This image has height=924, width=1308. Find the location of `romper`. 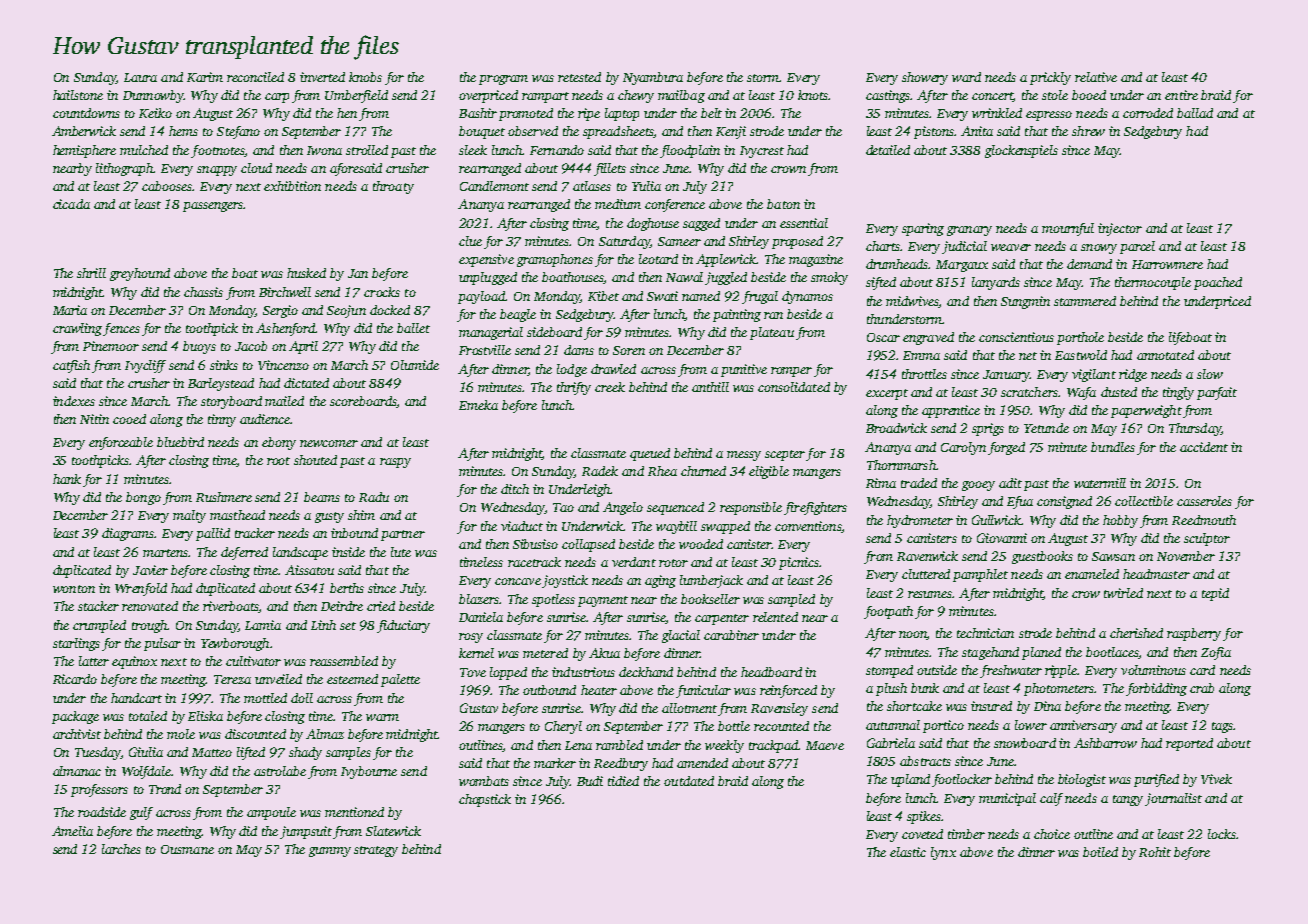

romper is located at coordinates (791, 372).
